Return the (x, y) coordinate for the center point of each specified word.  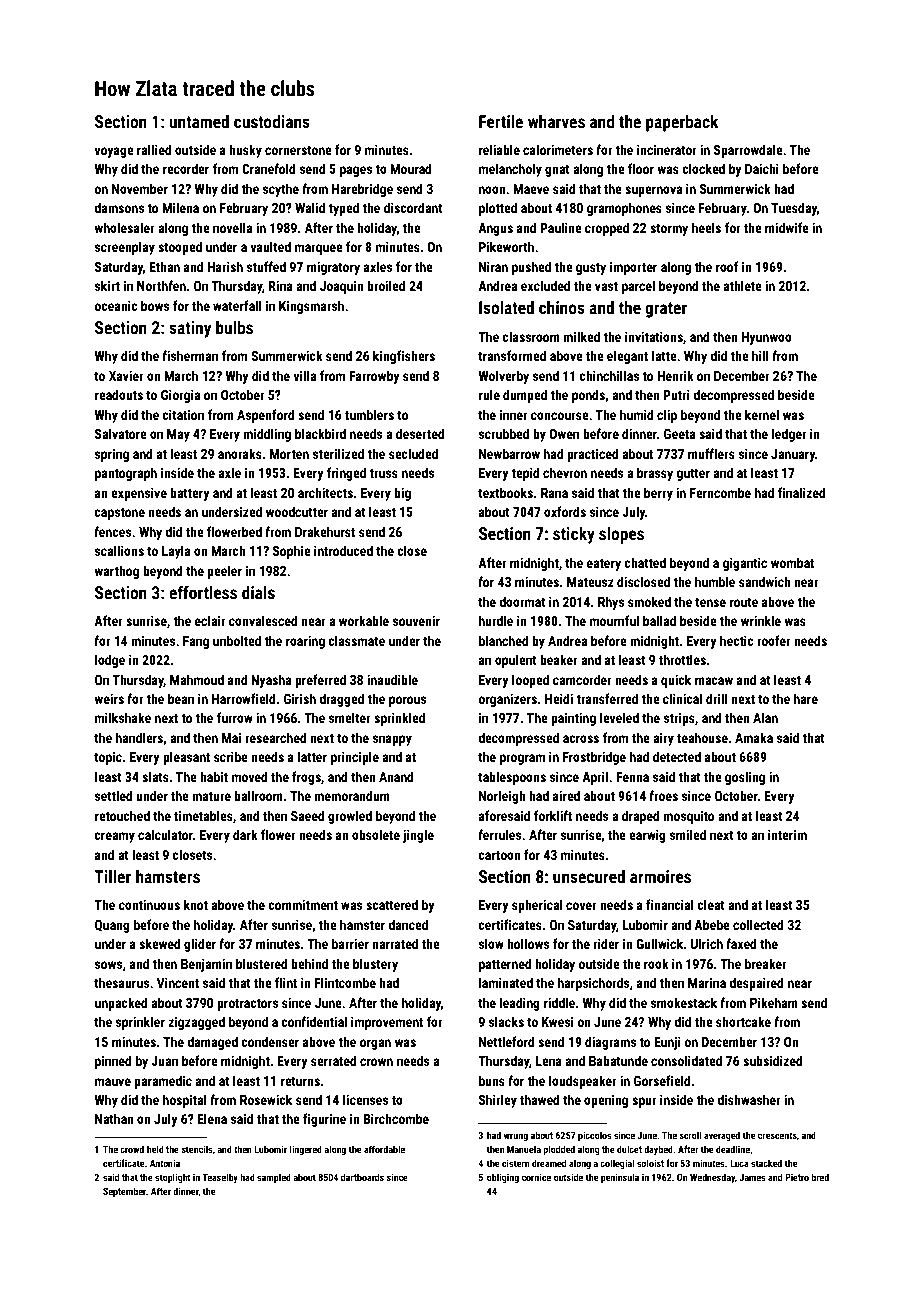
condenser (270, 1041)
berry (658, 494)
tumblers (369, 414)
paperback (682, 123)
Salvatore (121, 433)
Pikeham (774, 1002)
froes (663, 795)
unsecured (589, 876)
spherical (537, 906)
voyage (114, 152)
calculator (165, 834)
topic (108, 758)
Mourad (411, 168)
